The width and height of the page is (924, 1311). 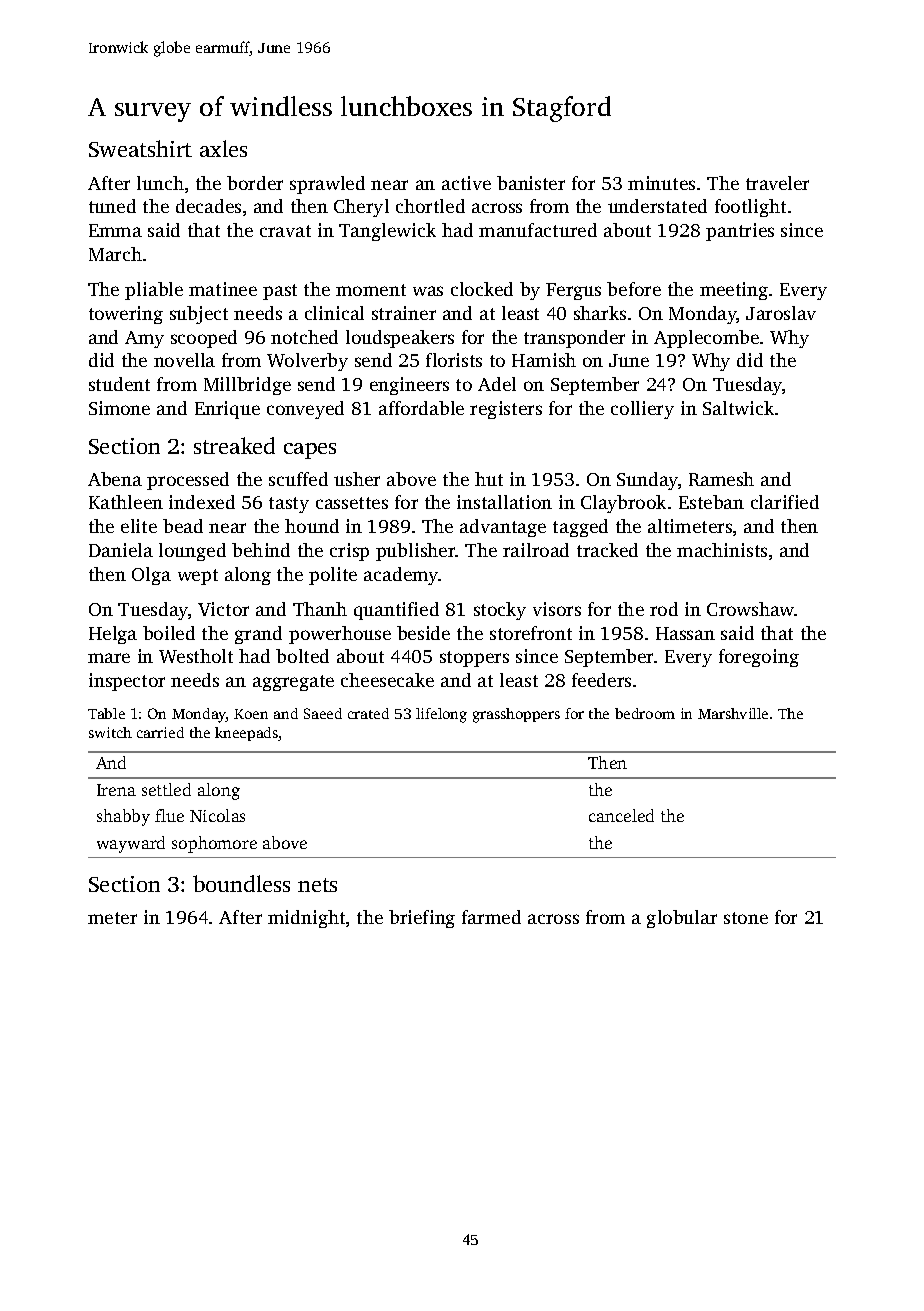 I want to click on footlight, so click(x=750, y=208).
